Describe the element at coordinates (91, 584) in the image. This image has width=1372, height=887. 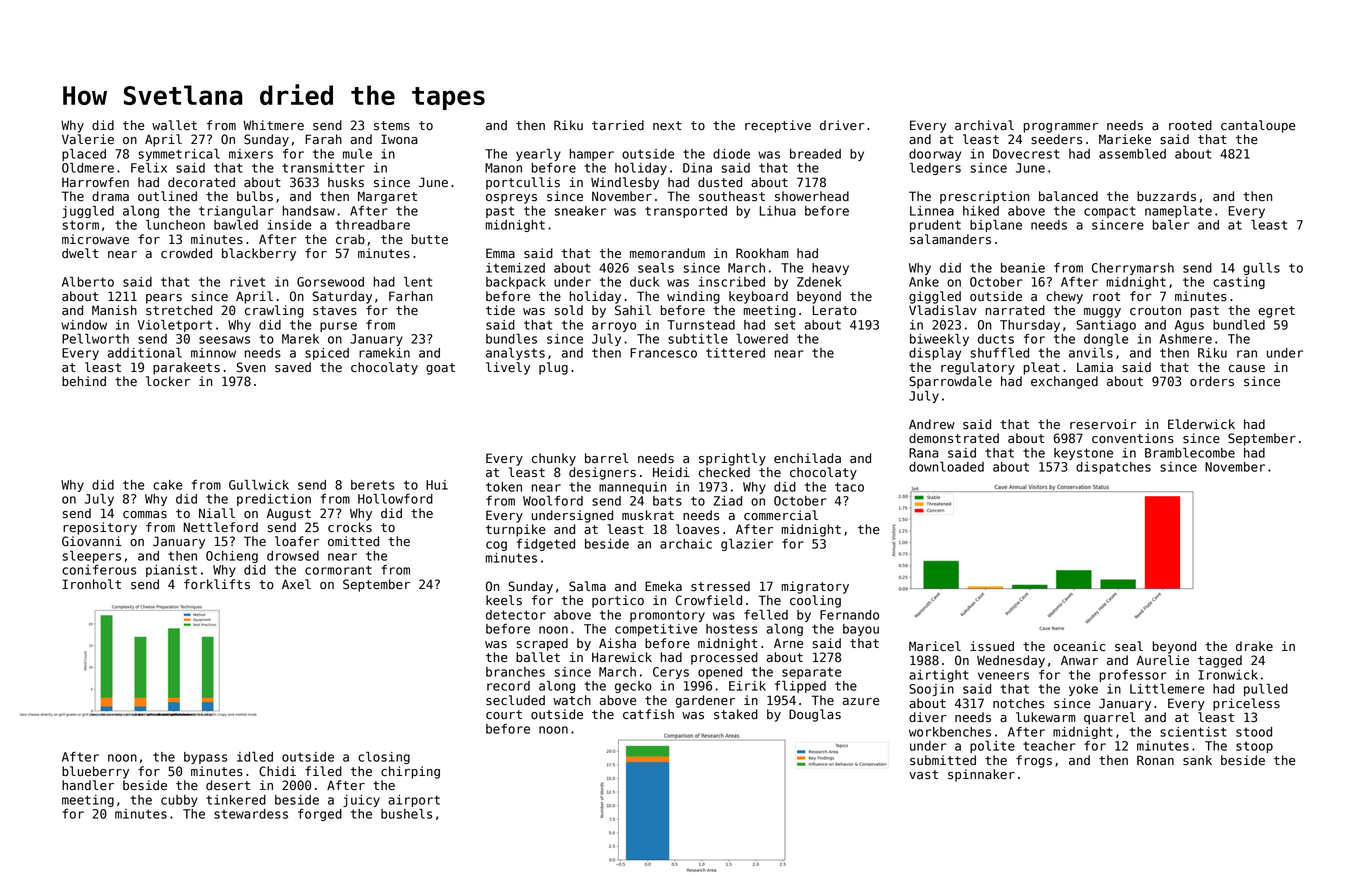
I see `Ironholt` at that location.
